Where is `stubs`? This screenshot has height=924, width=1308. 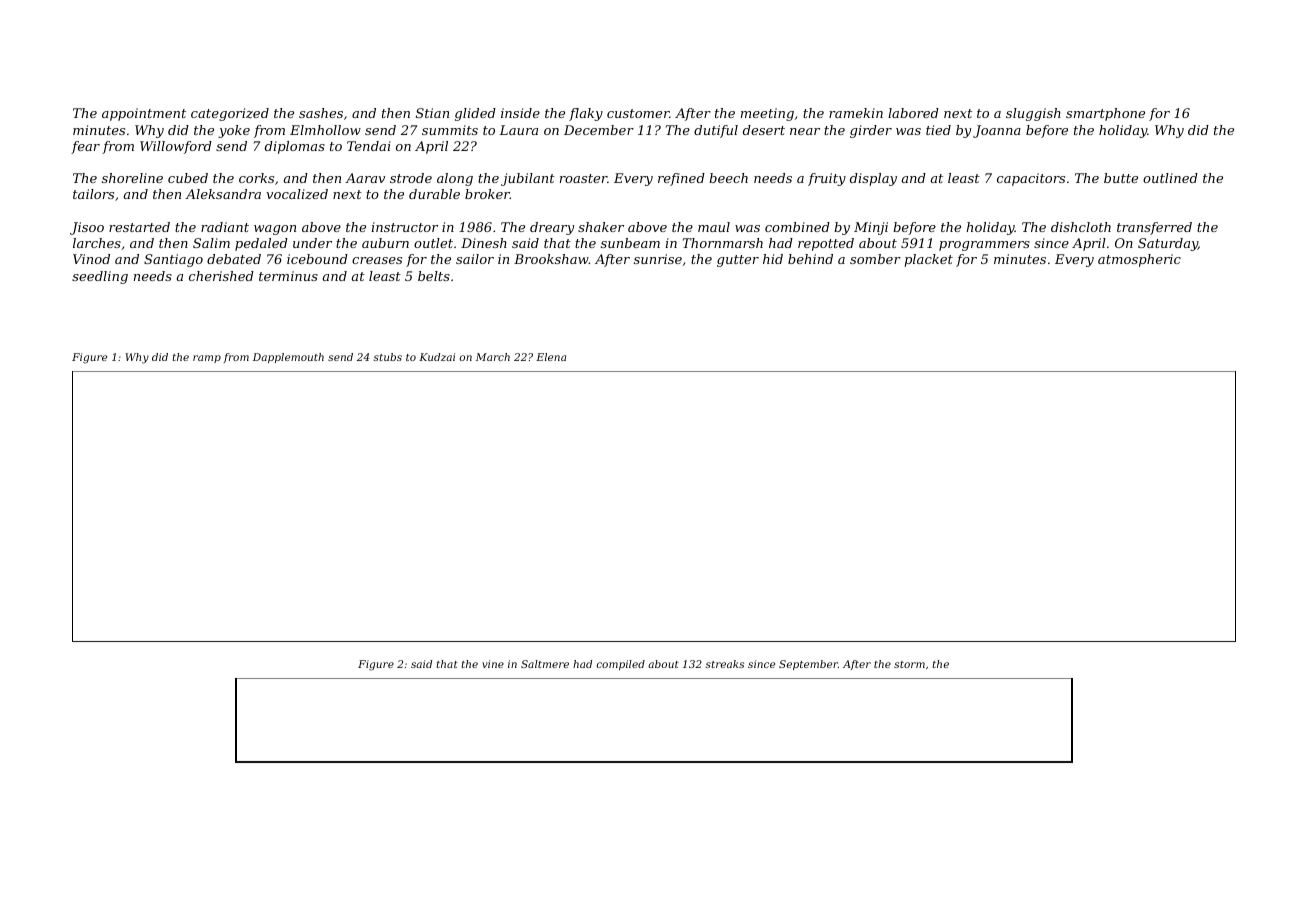
stubs is located at coordinates (388, 357).
